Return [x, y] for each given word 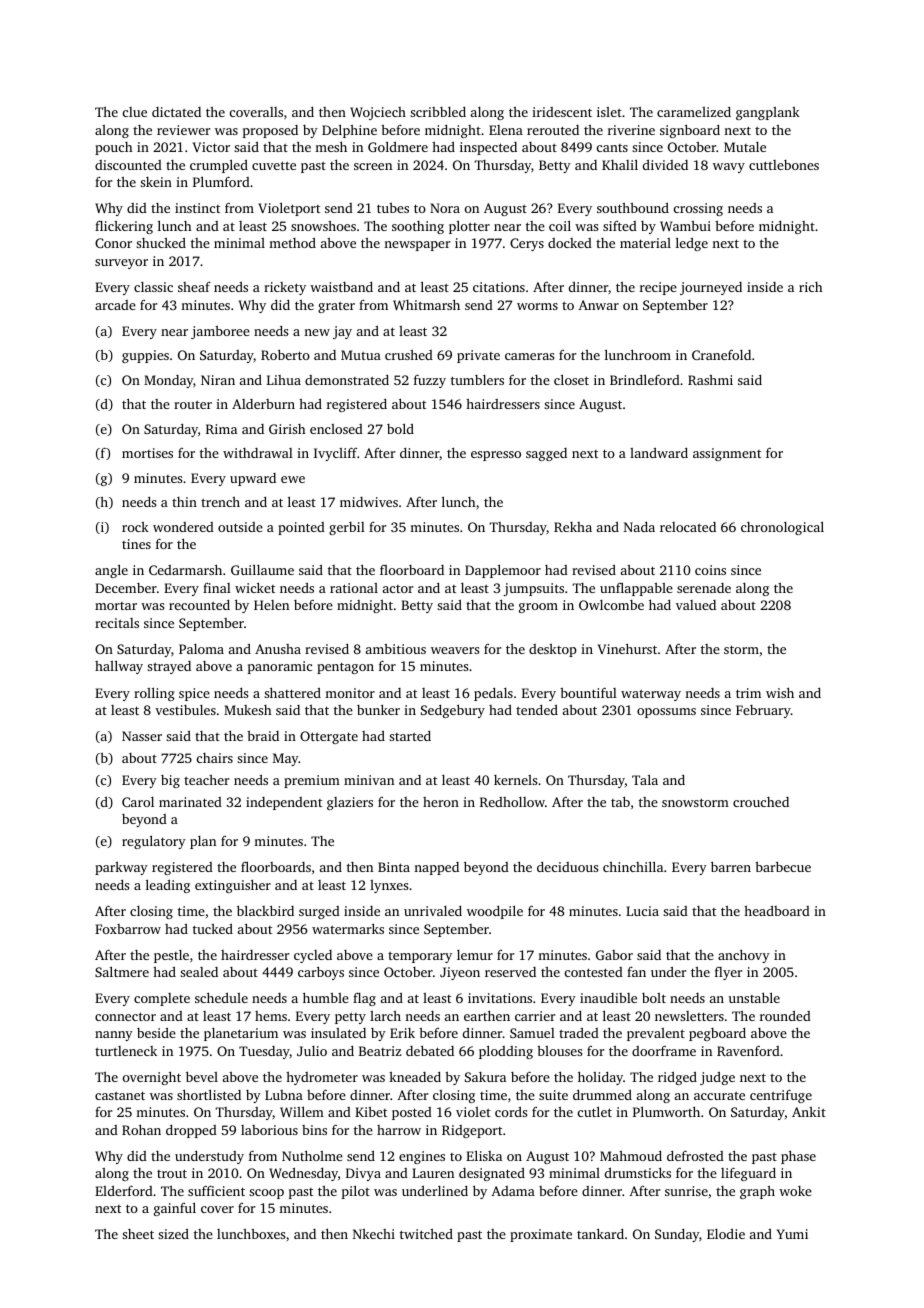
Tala [645, 779]
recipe [658, 288]
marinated [190, 802]
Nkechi [374, 1234]
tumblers [477, 380]
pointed [301, 528]
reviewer [183, 130]
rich [811, 287]
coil [560, 225]
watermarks [348, 928]
